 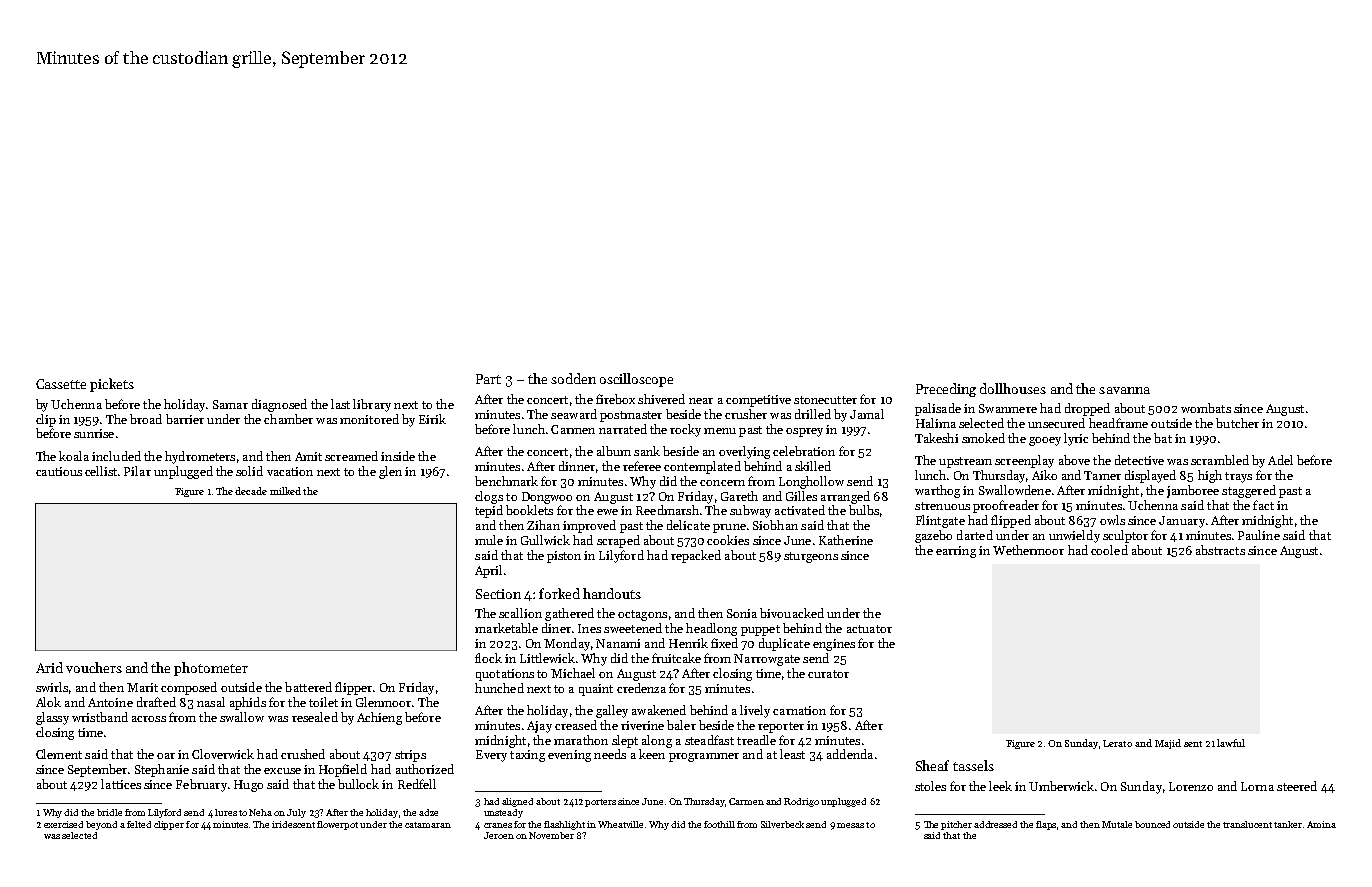 I want to click on upstream, so click(x=965, y=462).
